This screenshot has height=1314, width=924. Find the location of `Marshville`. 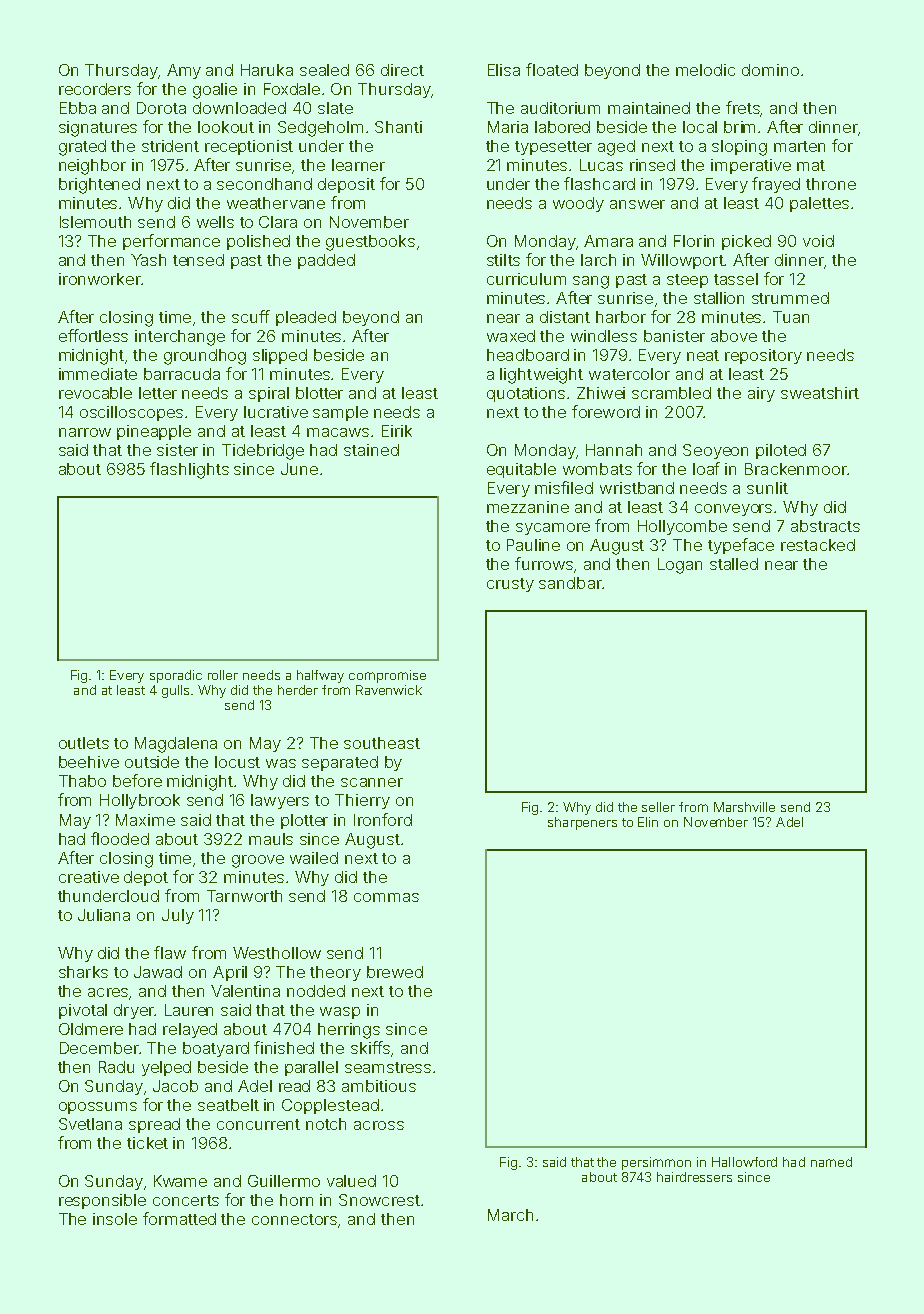

Marshville is located at coordinates (744, 807).
